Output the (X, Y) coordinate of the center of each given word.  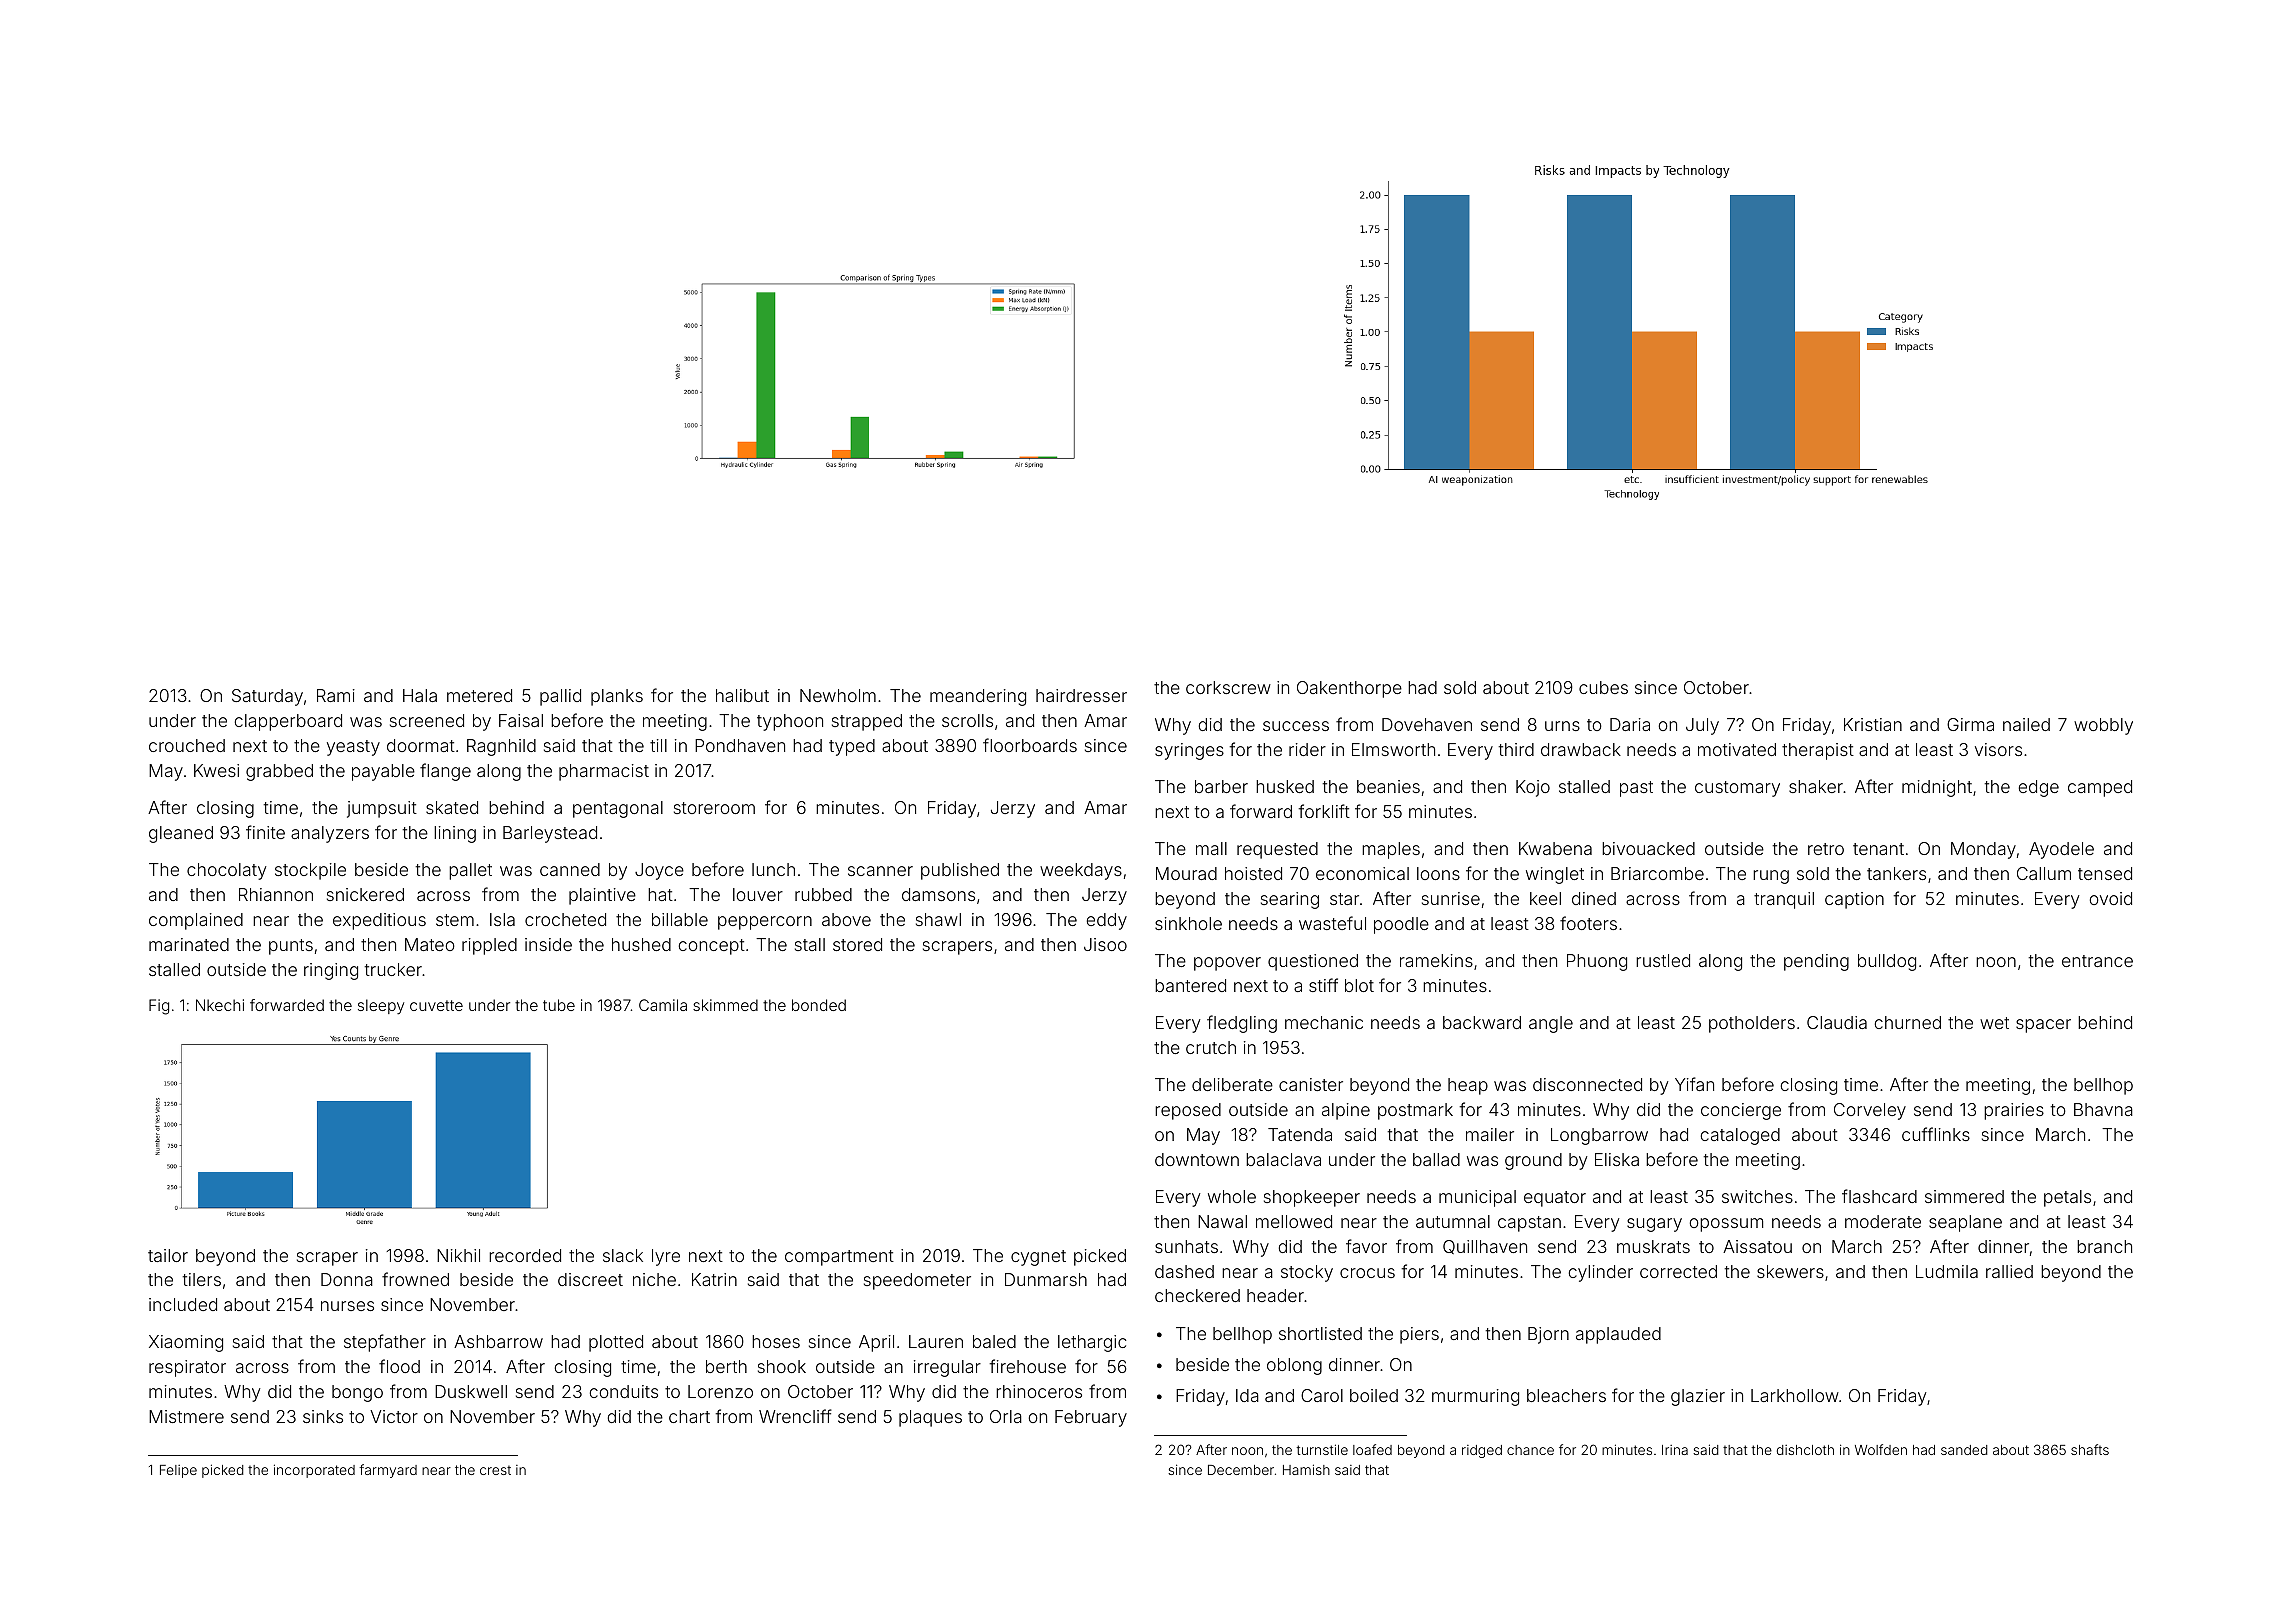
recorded (525, 1255)
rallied (2009, 1271)
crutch (1211, 1047)
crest (495, 1470)
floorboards (1030, 745)
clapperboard (288, 722)
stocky (1307, 1273)
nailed (2026, 724)
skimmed (725, 1005)
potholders (1752, 1024)
